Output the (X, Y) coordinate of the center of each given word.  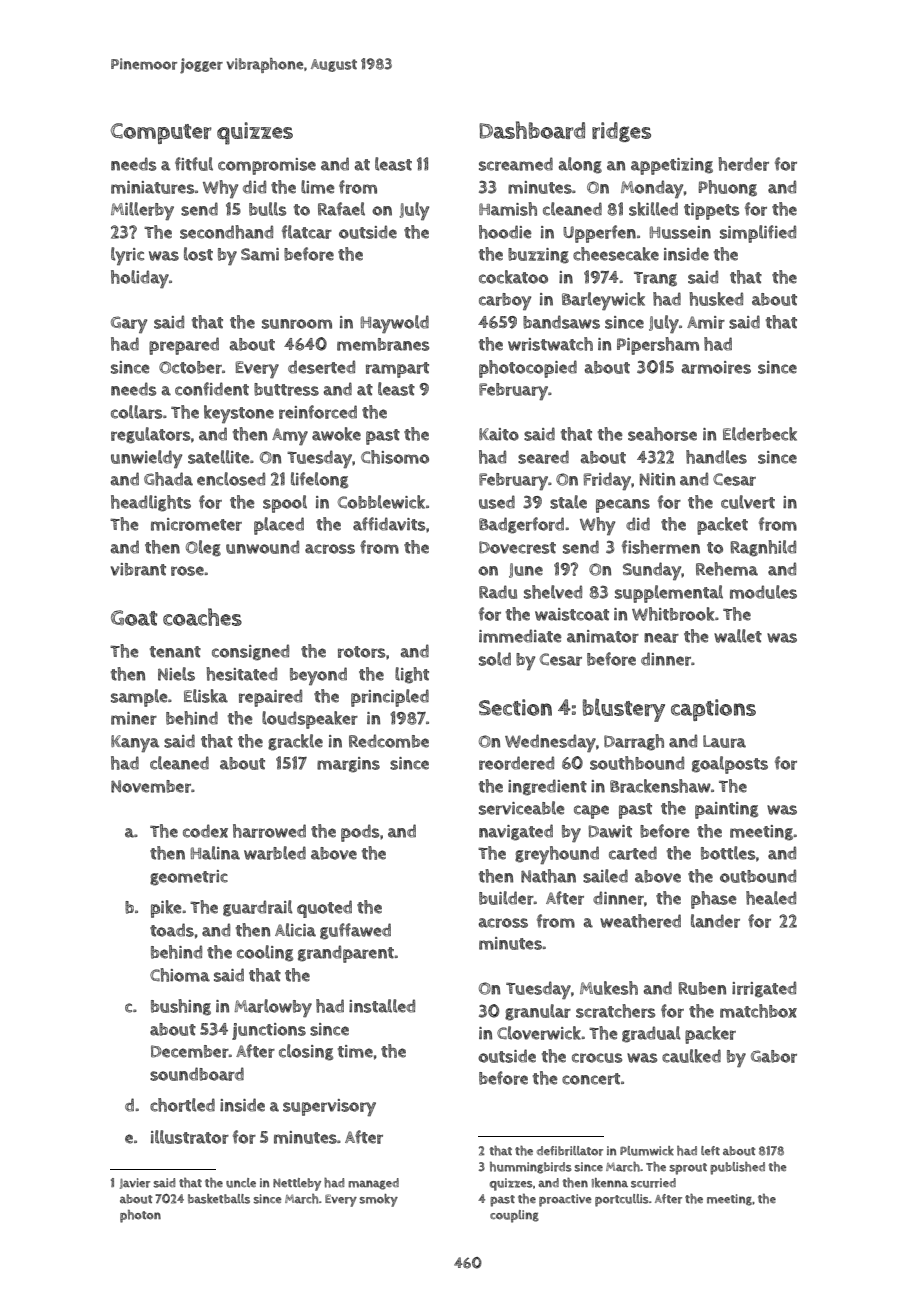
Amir (706, 322)
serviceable (522, 808)
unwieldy (146, 459)
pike (166, 909)
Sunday (652, 571)
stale (568, 502)
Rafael (341, 209)
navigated (516, 832)
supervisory (329, 1107)
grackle (295, 742)
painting (726, 810)
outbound (758, 876)
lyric (127, 256)
